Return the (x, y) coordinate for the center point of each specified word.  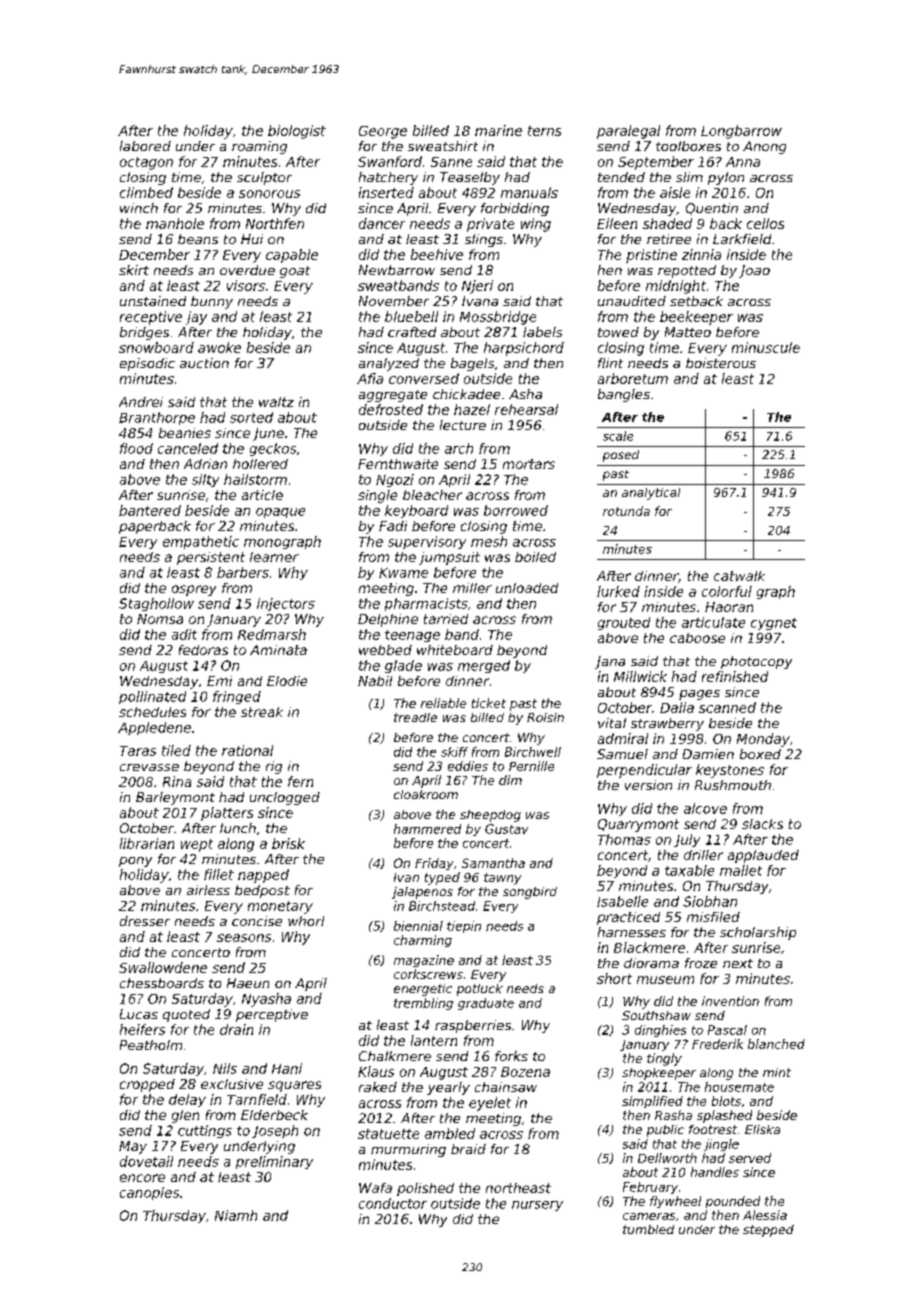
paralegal (628, 132)
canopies (149, 1193)
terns (544, 131)
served (750, 1158)
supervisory (427, 542)
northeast (518, 1188)
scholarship (758, 933)
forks (511, 1056)
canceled (188, 448)
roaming (259, 147)
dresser (145, 921)
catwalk (739, 576)
